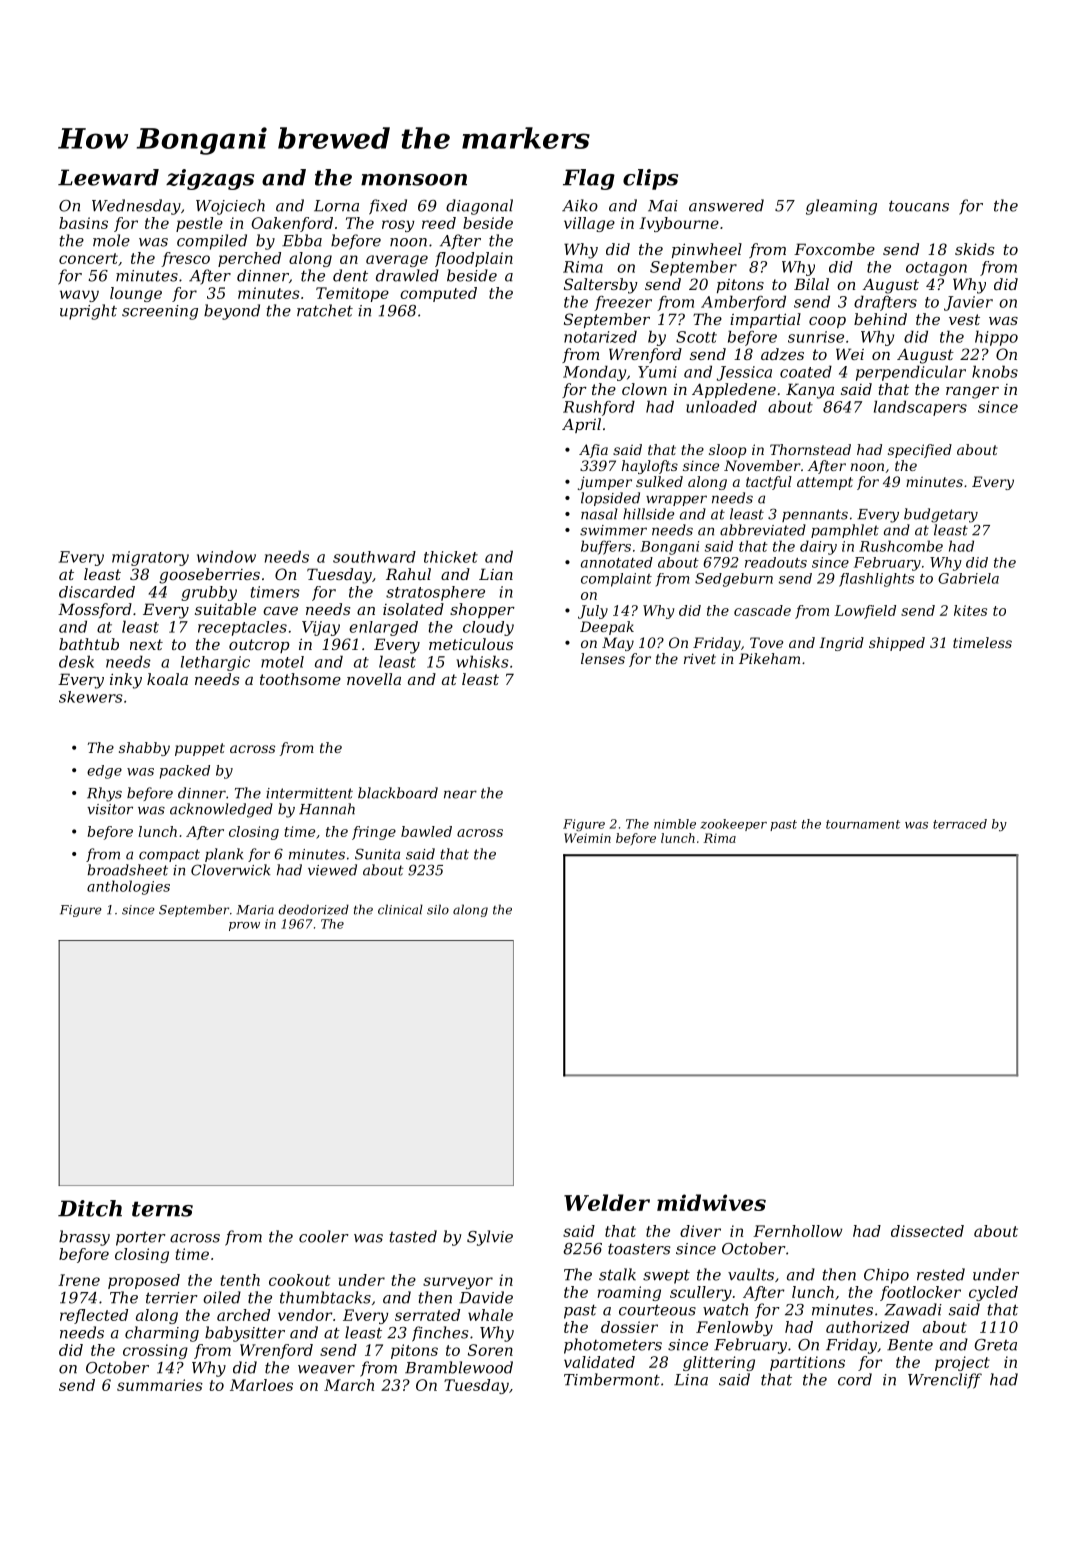 The image size is (1077, 1560). I want to click on compiled, so click(212, 242).
